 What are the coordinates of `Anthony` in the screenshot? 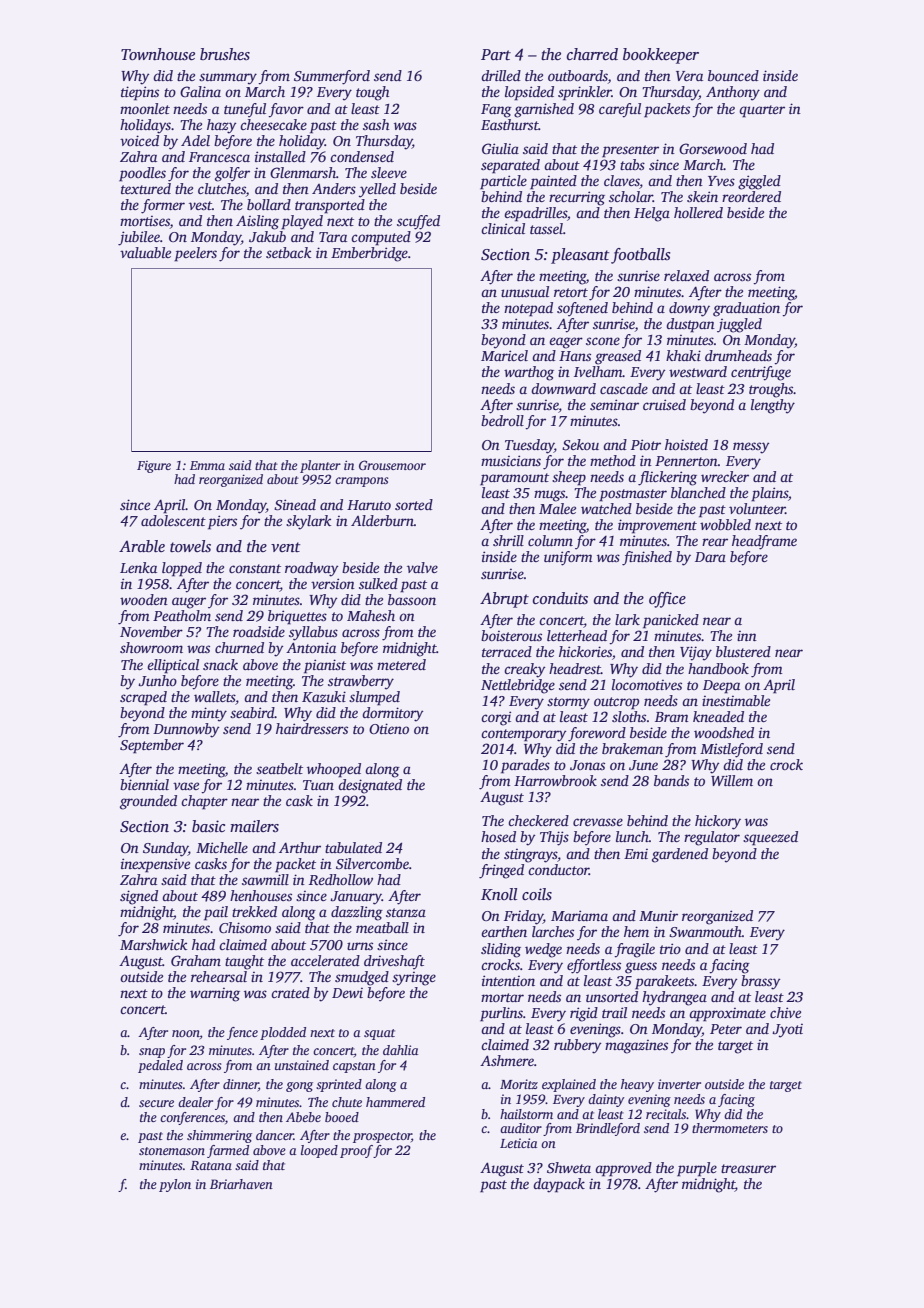 It's located at (733, 93).
